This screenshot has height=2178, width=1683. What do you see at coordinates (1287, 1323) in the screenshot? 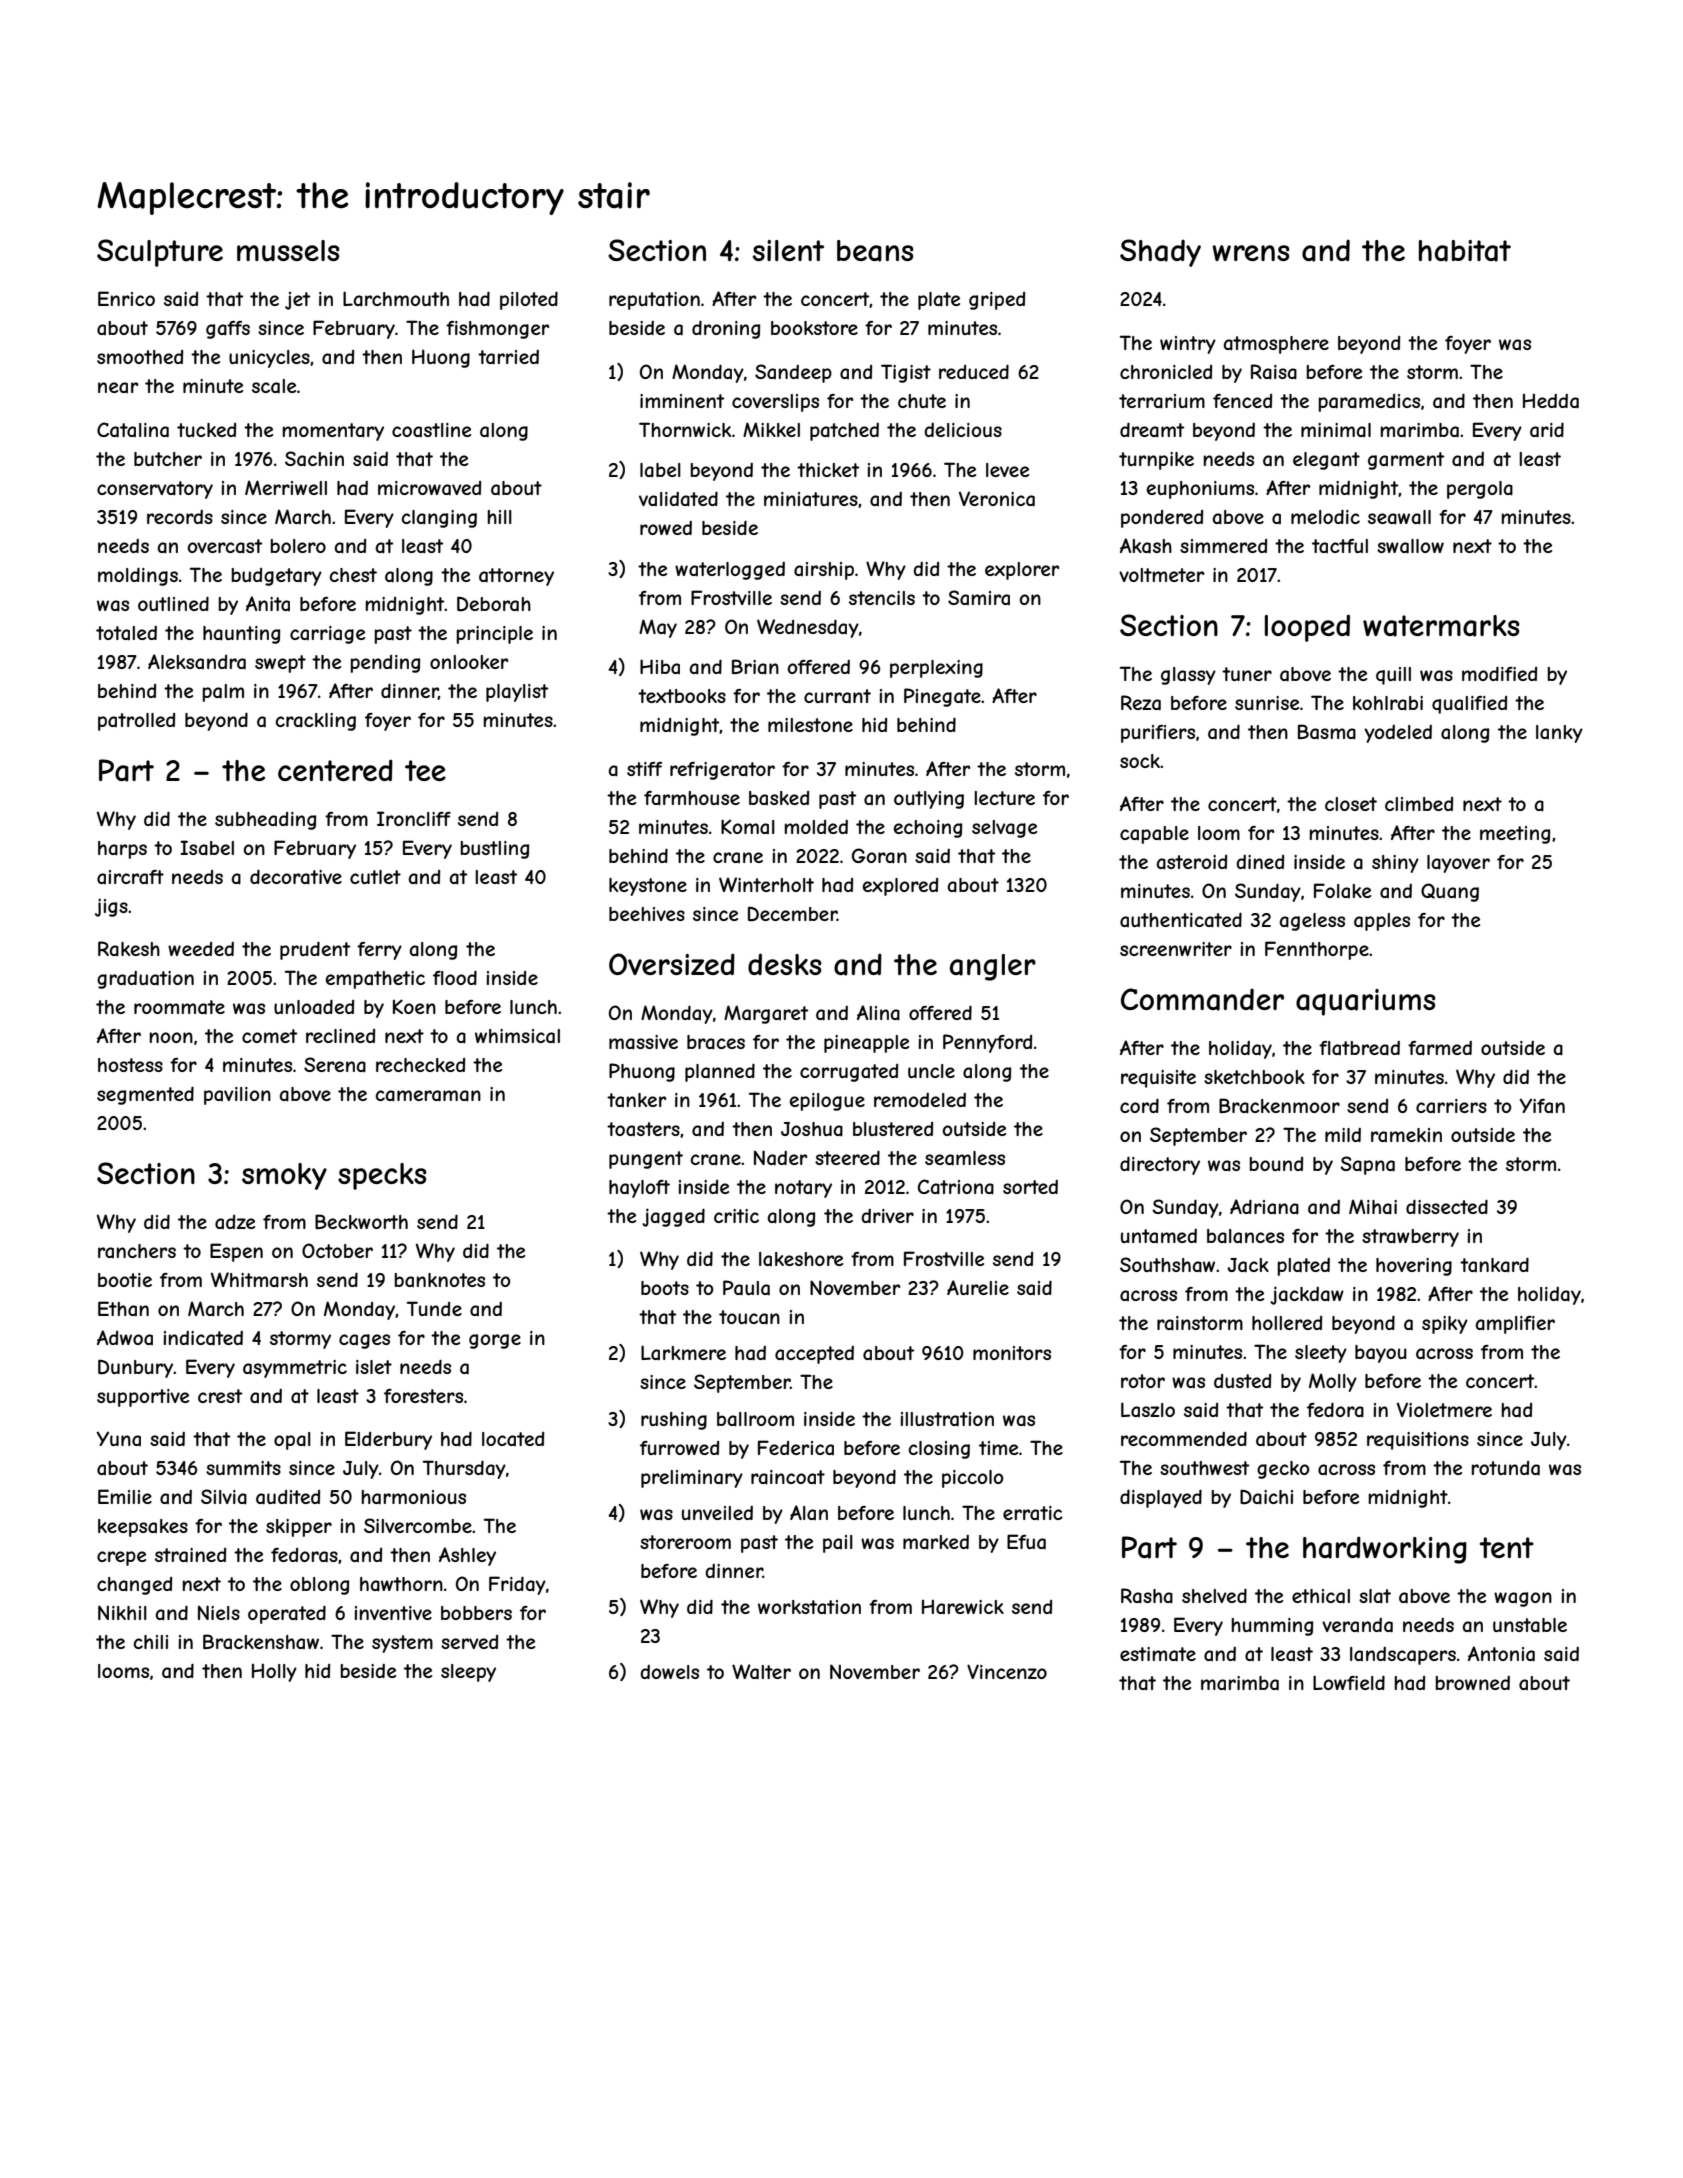
I see `hollered` at bounding box center [1287, 1323].
